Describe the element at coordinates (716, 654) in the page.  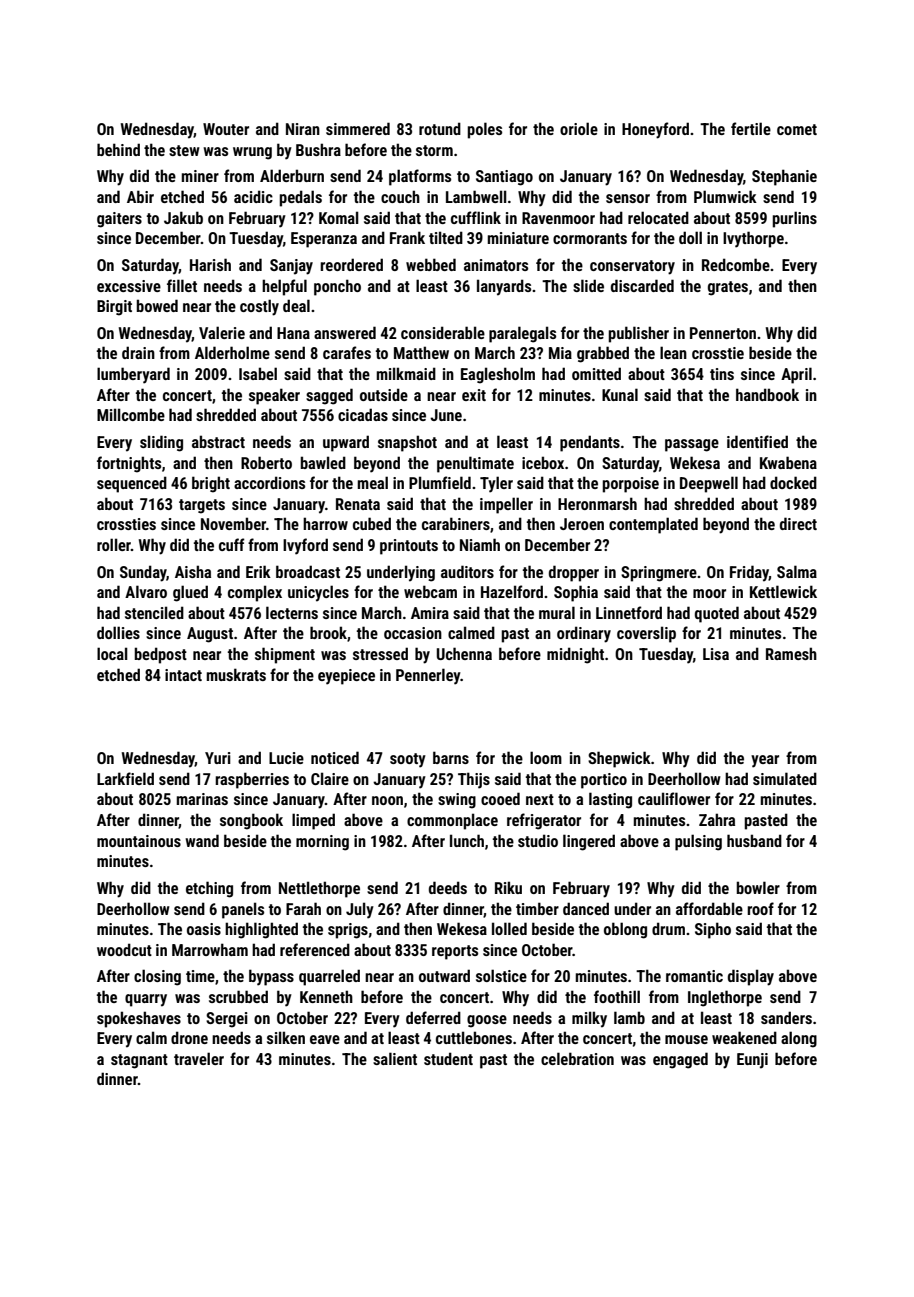
I see `Lisa` at that location.
